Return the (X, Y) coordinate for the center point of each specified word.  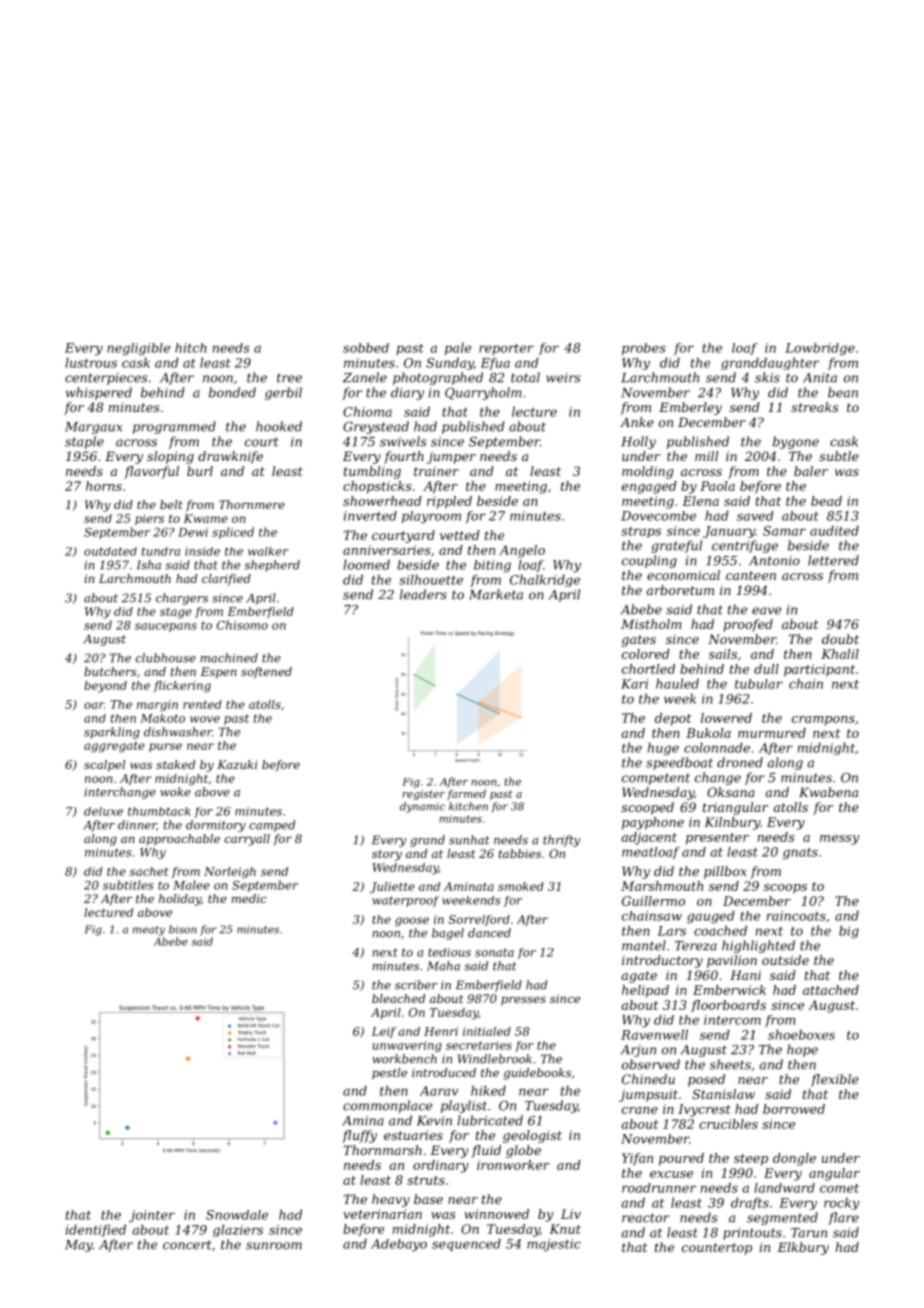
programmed (174, 427)
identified (96, 1231)
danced (489, 933)
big (849, 932)
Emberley (690, 408)
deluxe (103, 811)
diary (407, 393)
